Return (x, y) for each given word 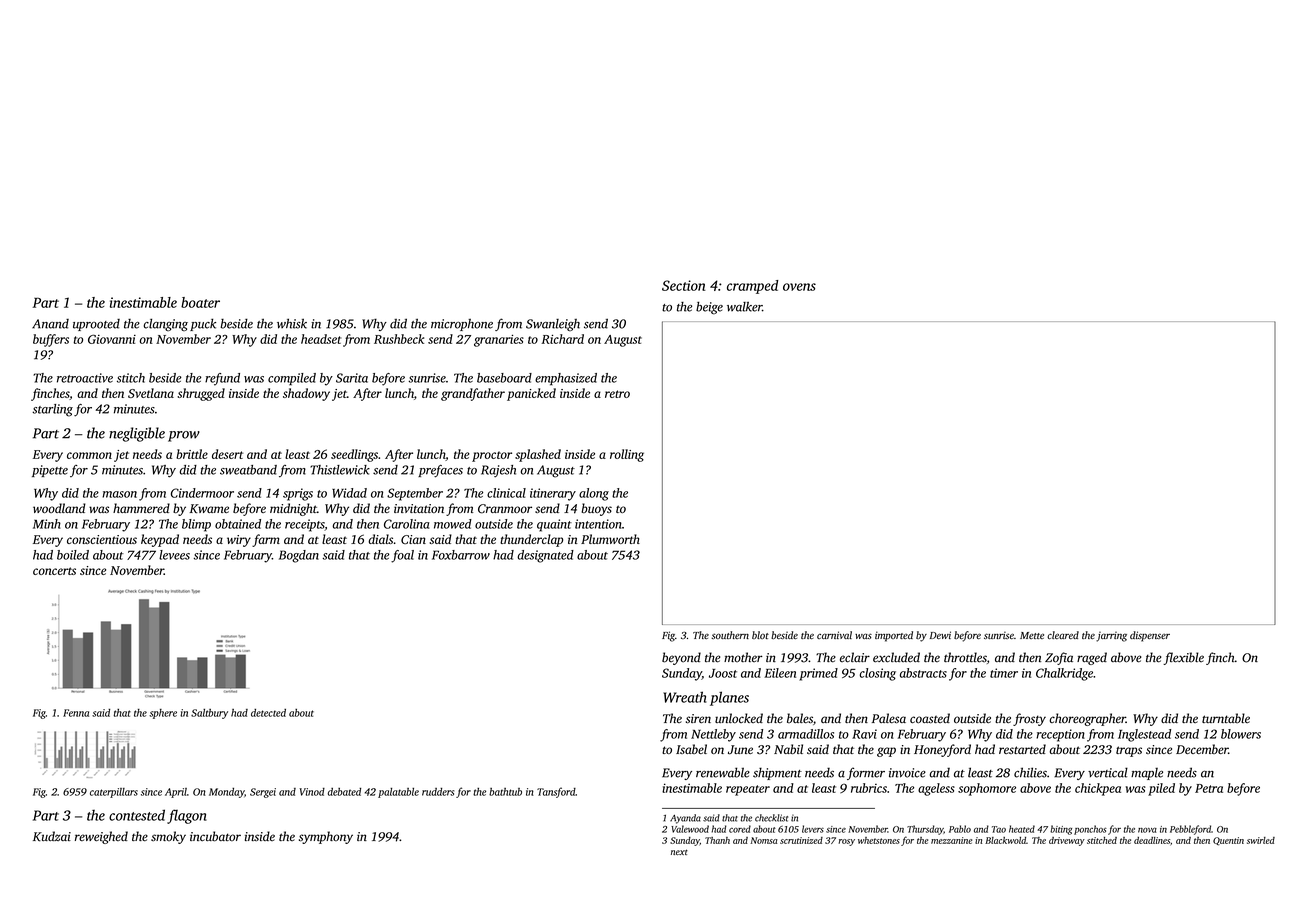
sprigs (298, 494)
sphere (163, 714)
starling (52, 410)
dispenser (1150, 636)
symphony (326, 837)
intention (598, 524)
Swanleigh (553, 325)
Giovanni (112, 339)
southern (730, 635)
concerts (54, 571)
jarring (1111, 636)
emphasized (566, 379)
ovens (799, 287)
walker (744, 307)
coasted (930, 718)
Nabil (788, 749)
